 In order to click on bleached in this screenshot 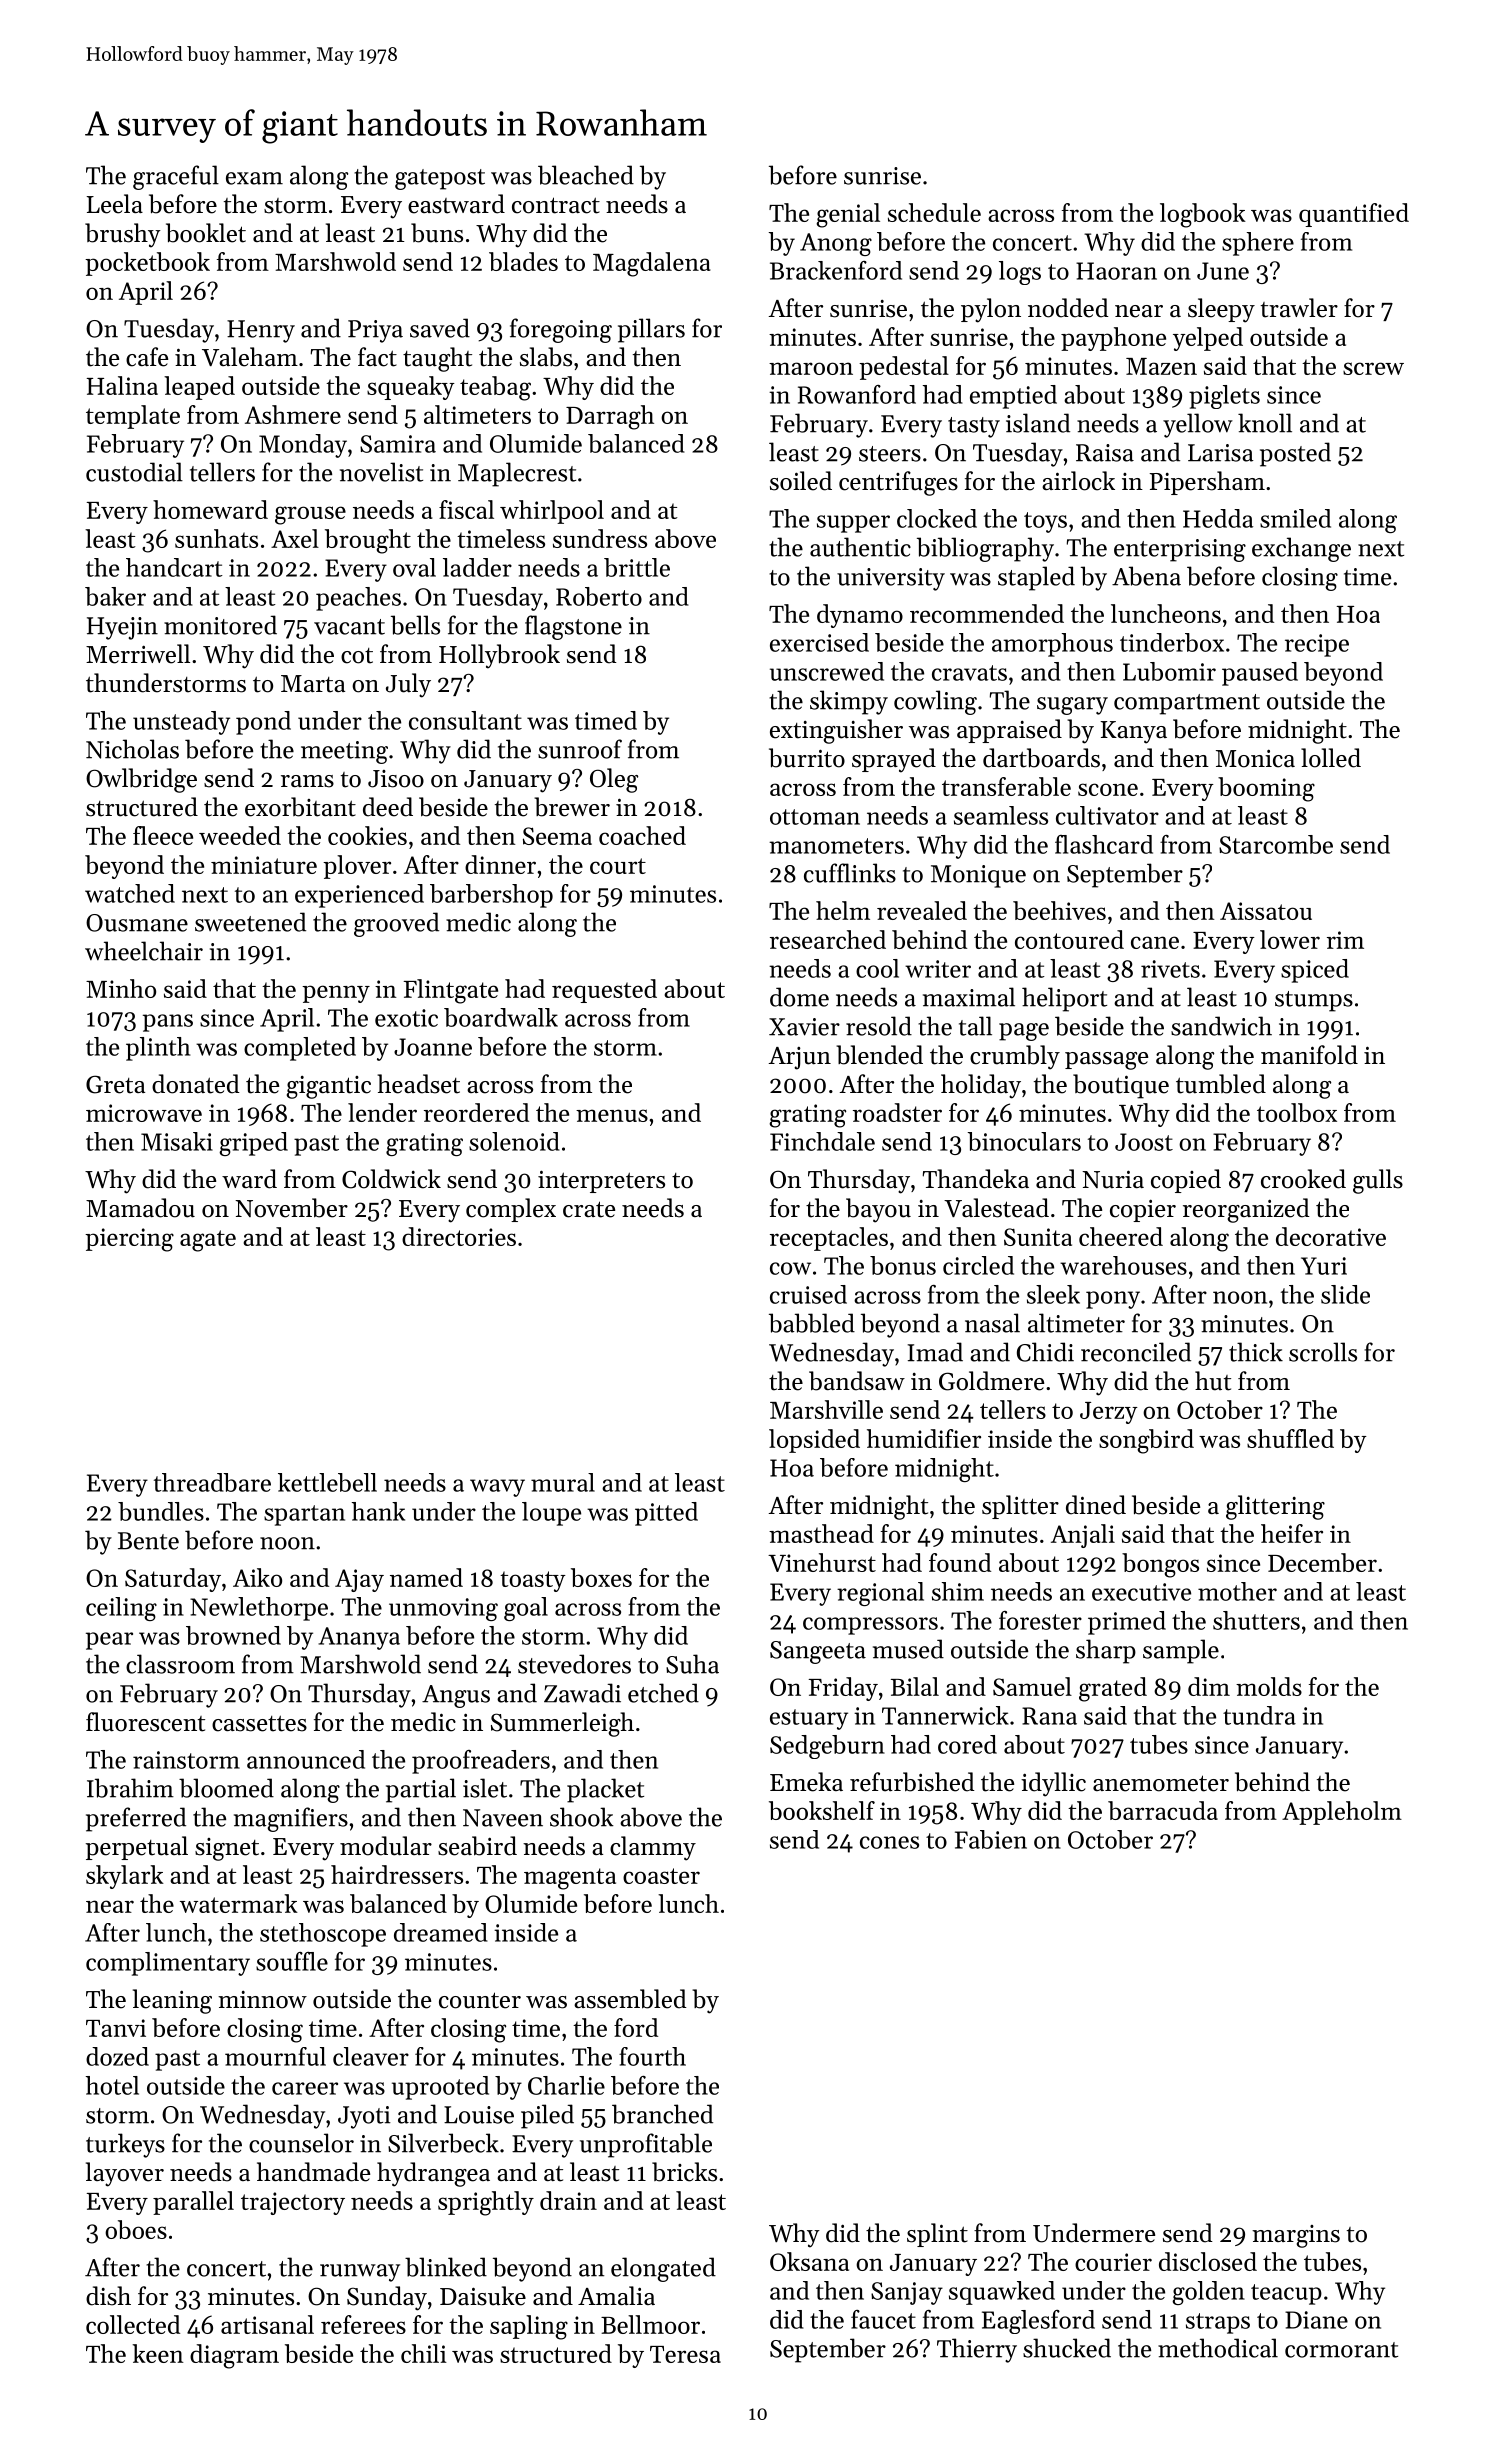, I will do `click(586, 175)`.
